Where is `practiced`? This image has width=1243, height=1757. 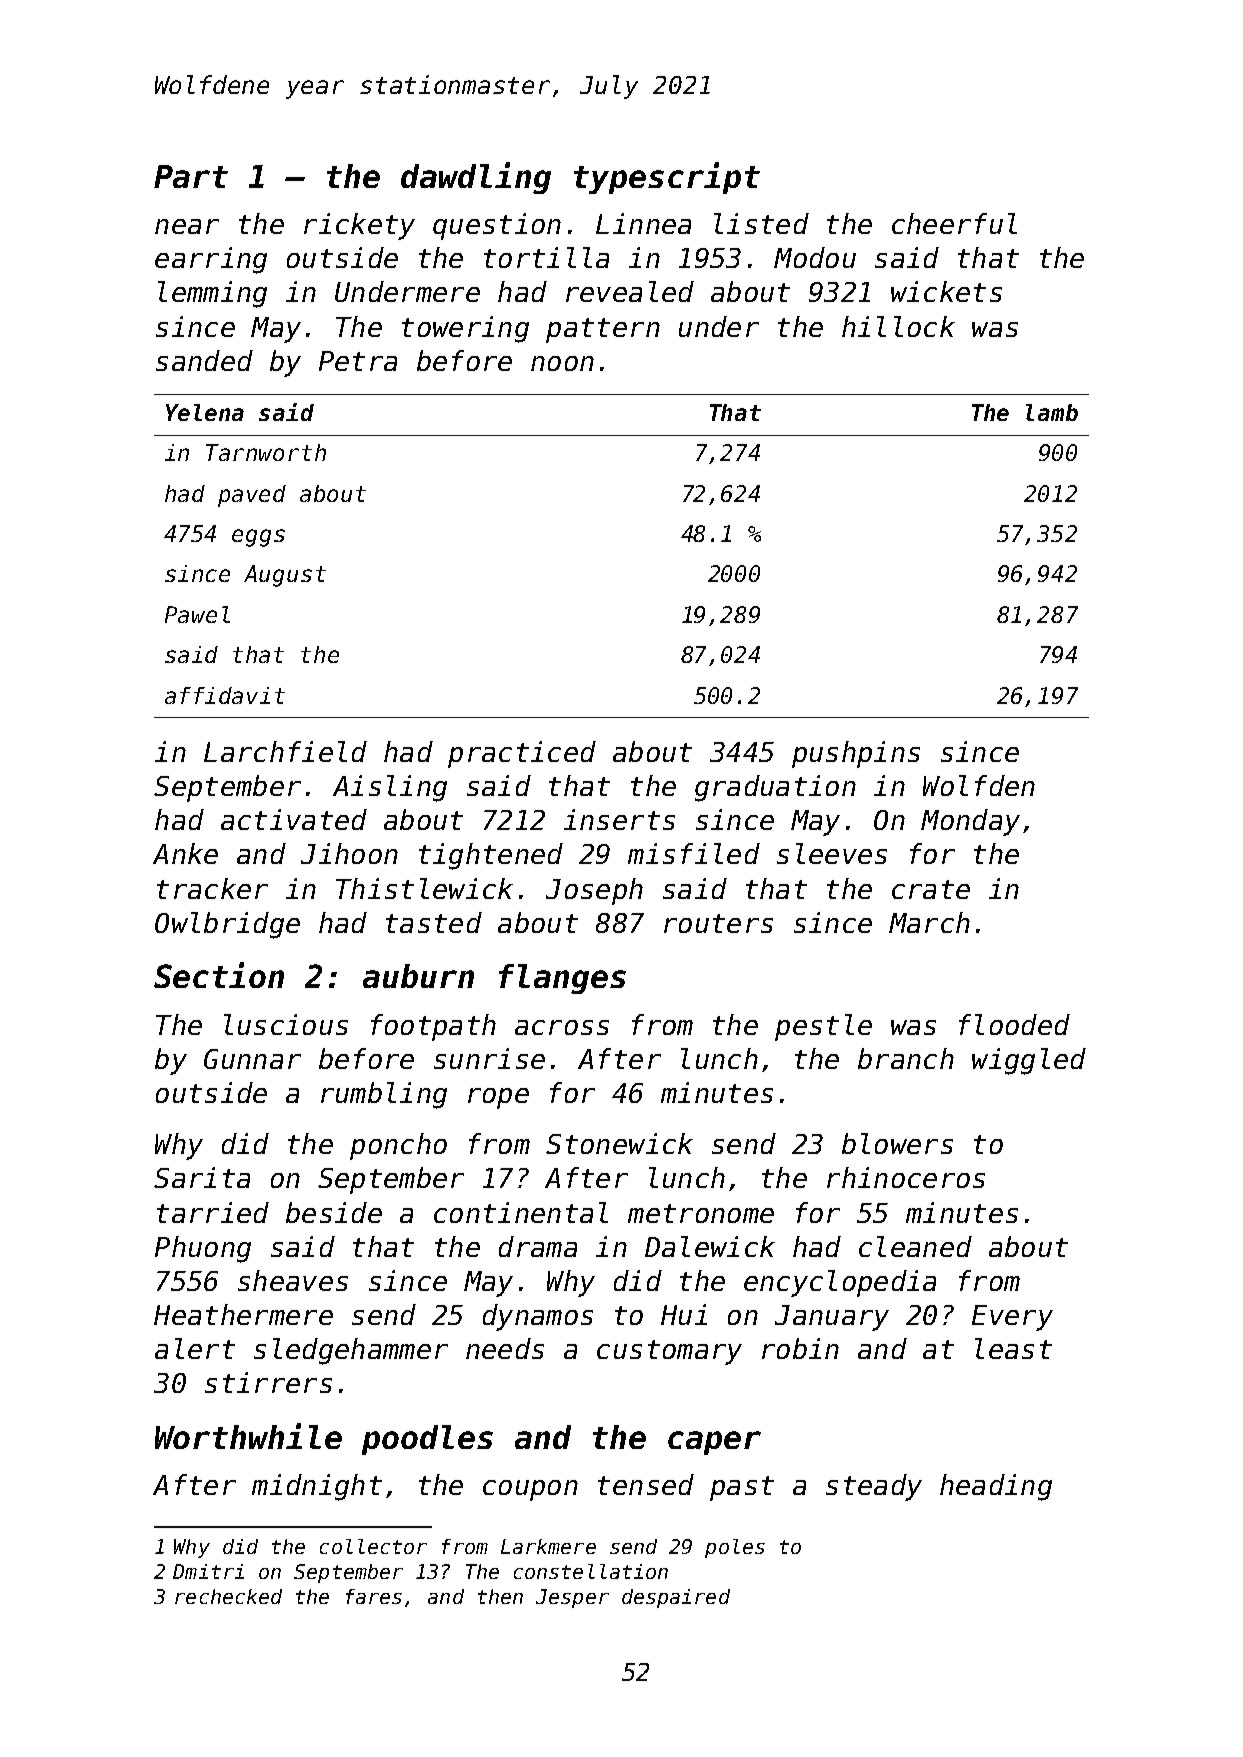 practiced is located at coordinates (522, 754).
